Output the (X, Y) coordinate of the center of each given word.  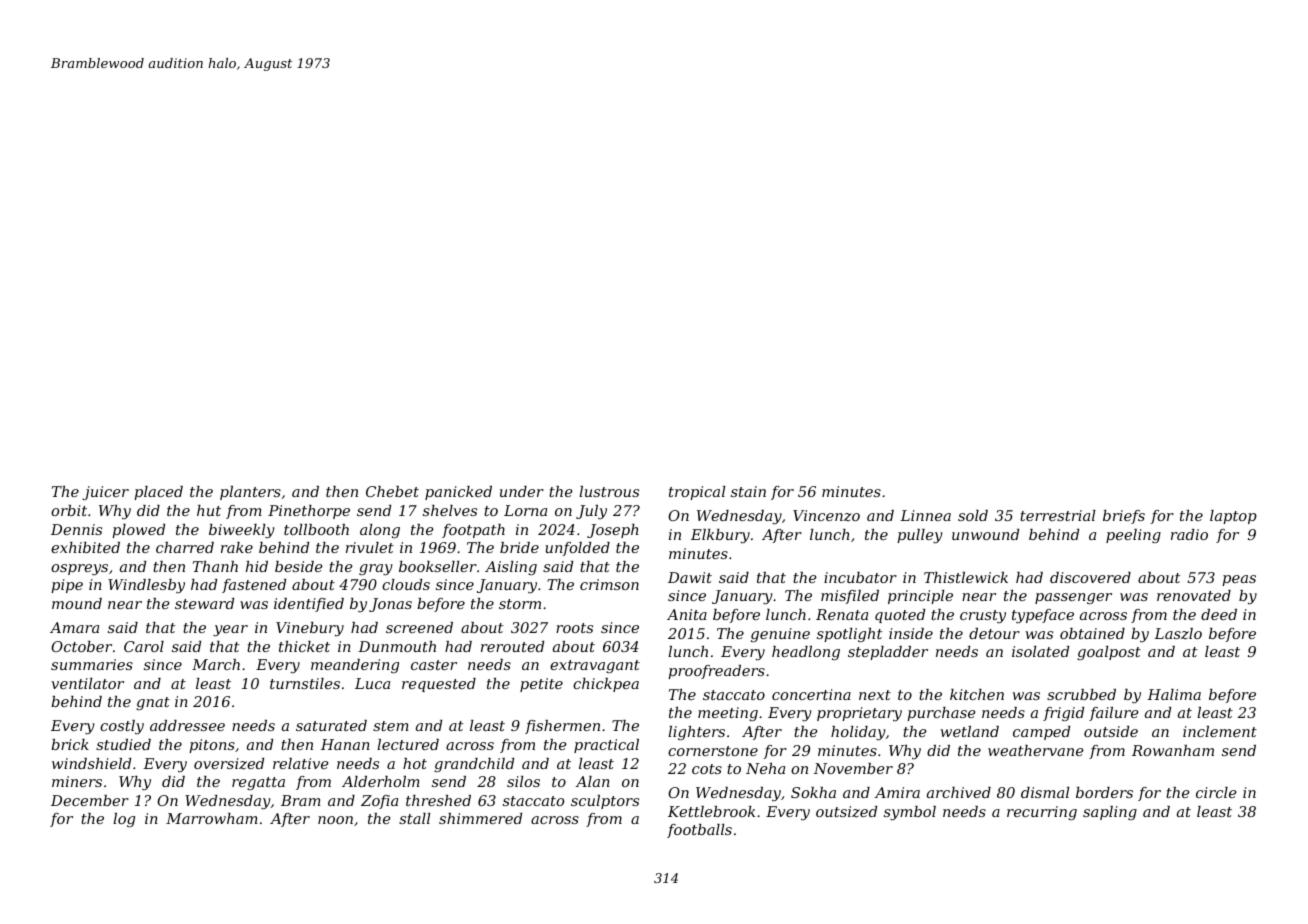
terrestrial (1057, 515)
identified (309, 605)
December (90, 800)
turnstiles (305, 683)
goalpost (1109, 653)
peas (1239, 580)
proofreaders (716, 672)
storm (520, 604)
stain (748, 491)
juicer (105, 493)
